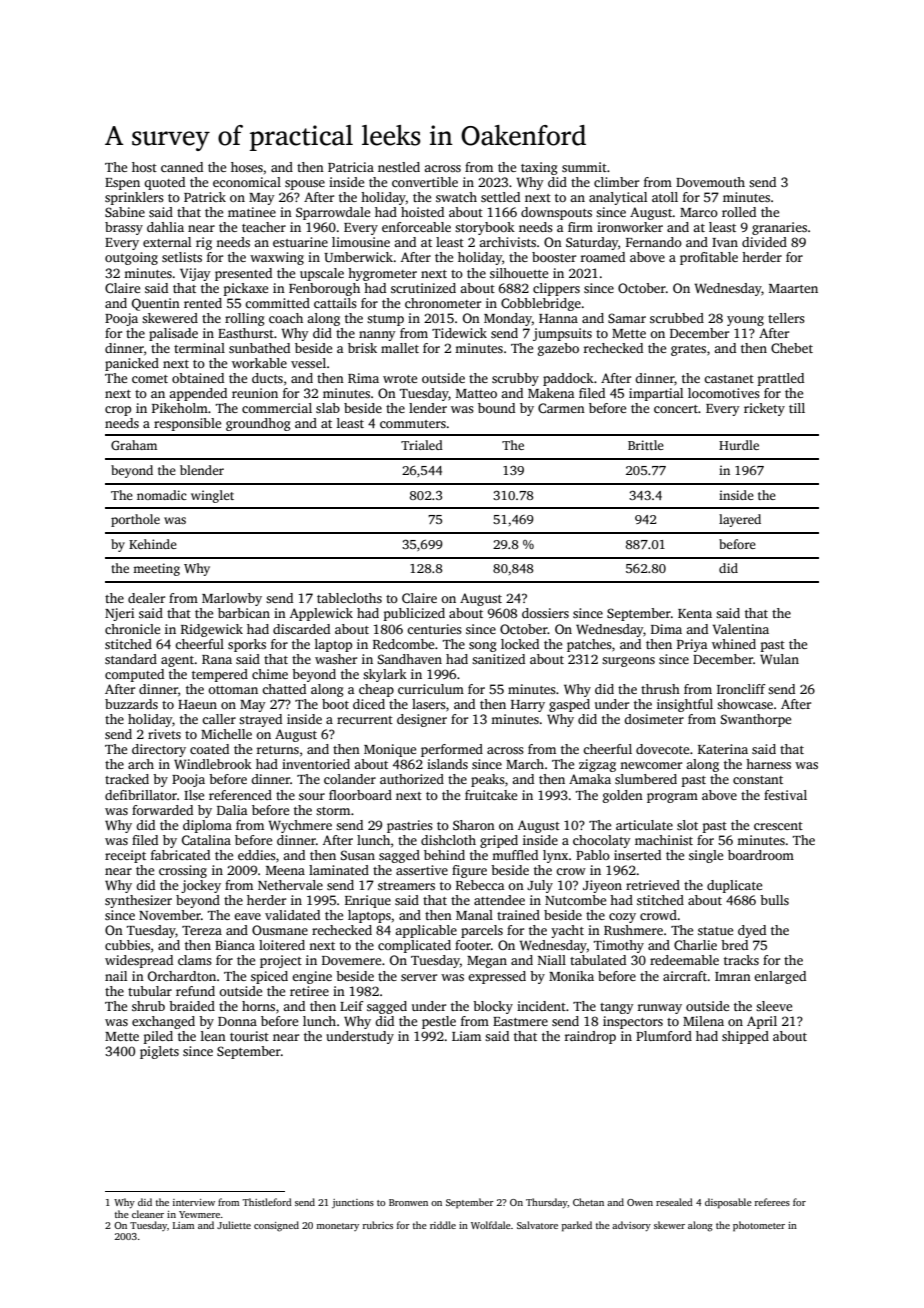 This page has width=924, height=1308. Describe the element at coordinates (447, 764) in the page. I see `islands` at that location.
